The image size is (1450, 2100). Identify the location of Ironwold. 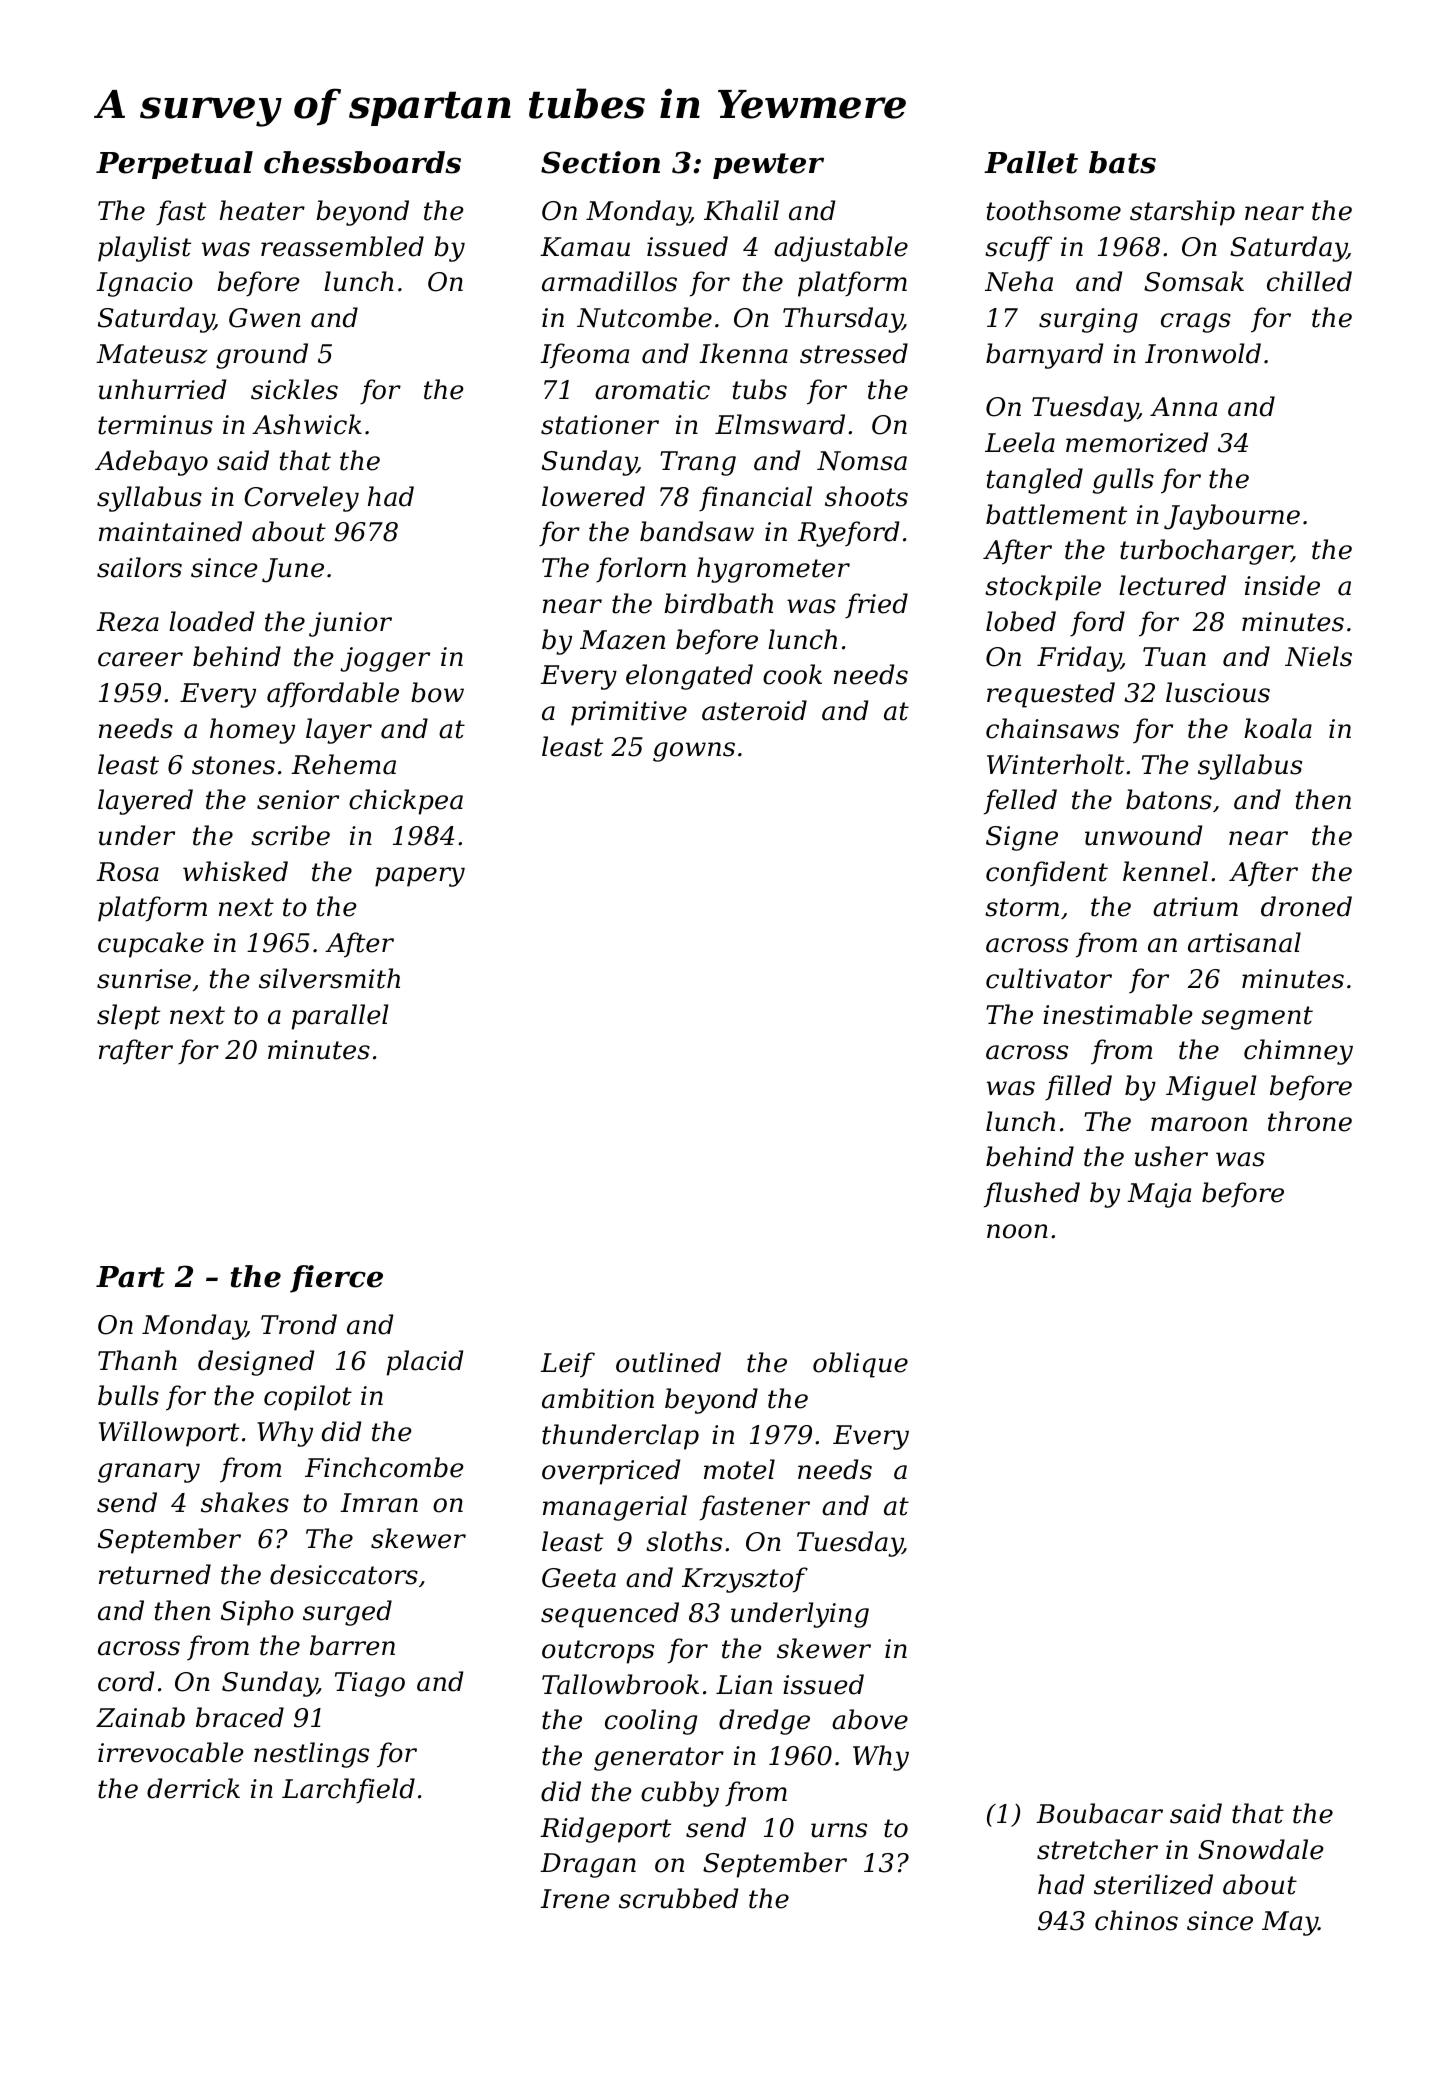
(1203, 353).
